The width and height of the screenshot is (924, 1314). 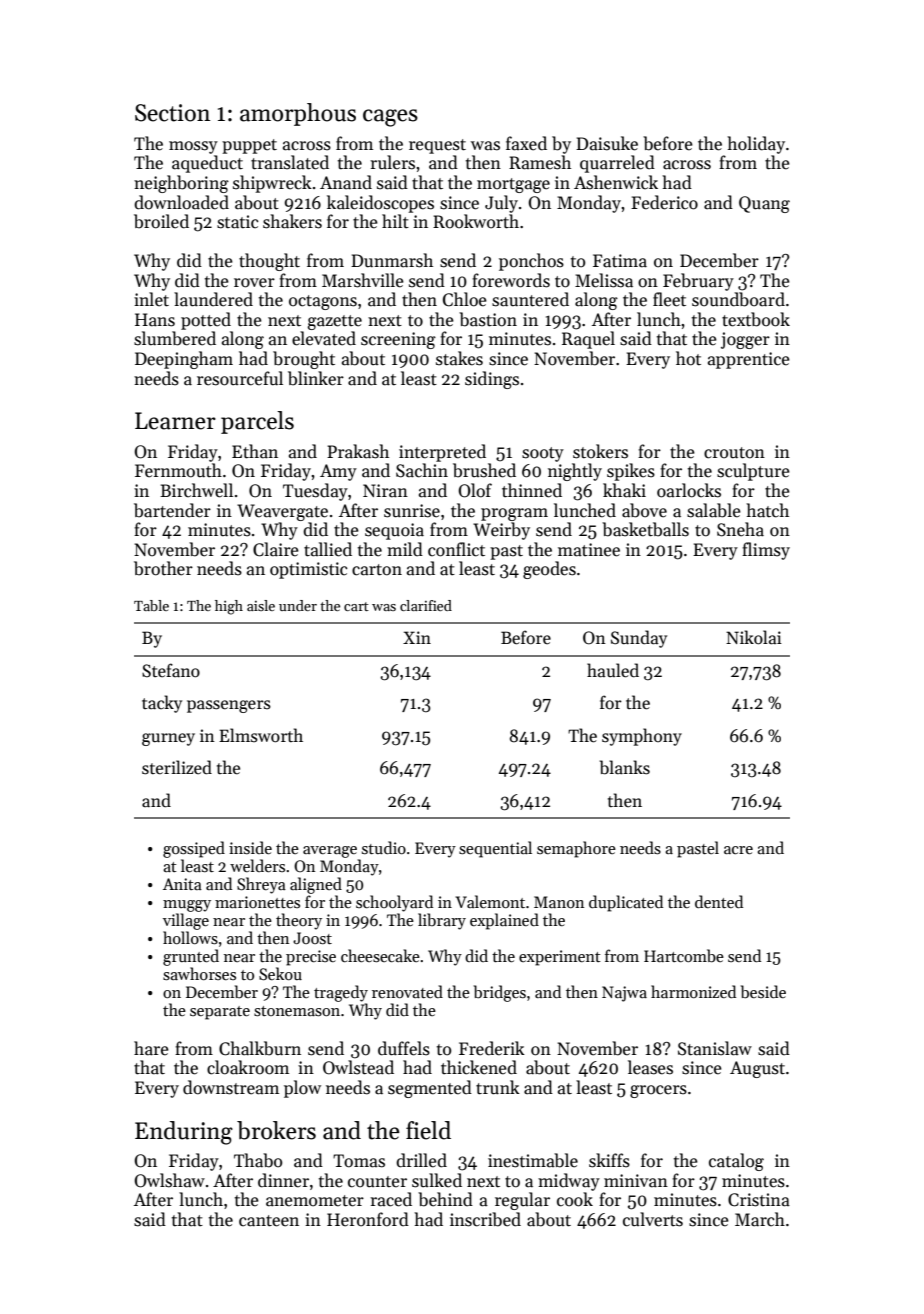 What do you see at coordinates (261, 735) in the screenshot?
I see `Elmsworth` at bounding box center [261, 735].
